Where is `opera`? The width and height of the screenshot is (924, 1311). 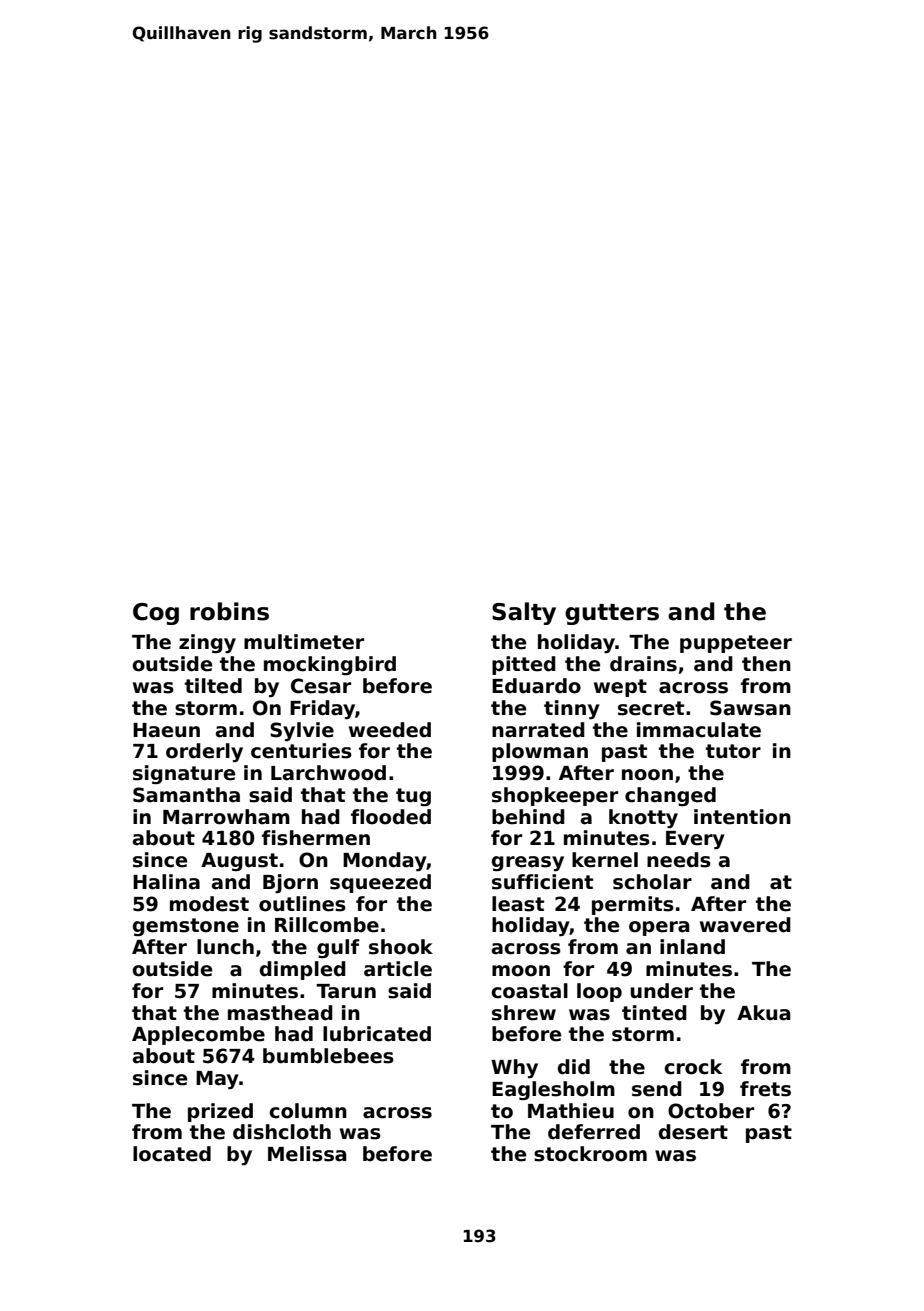
opera is located at coordinates (659, 928).
